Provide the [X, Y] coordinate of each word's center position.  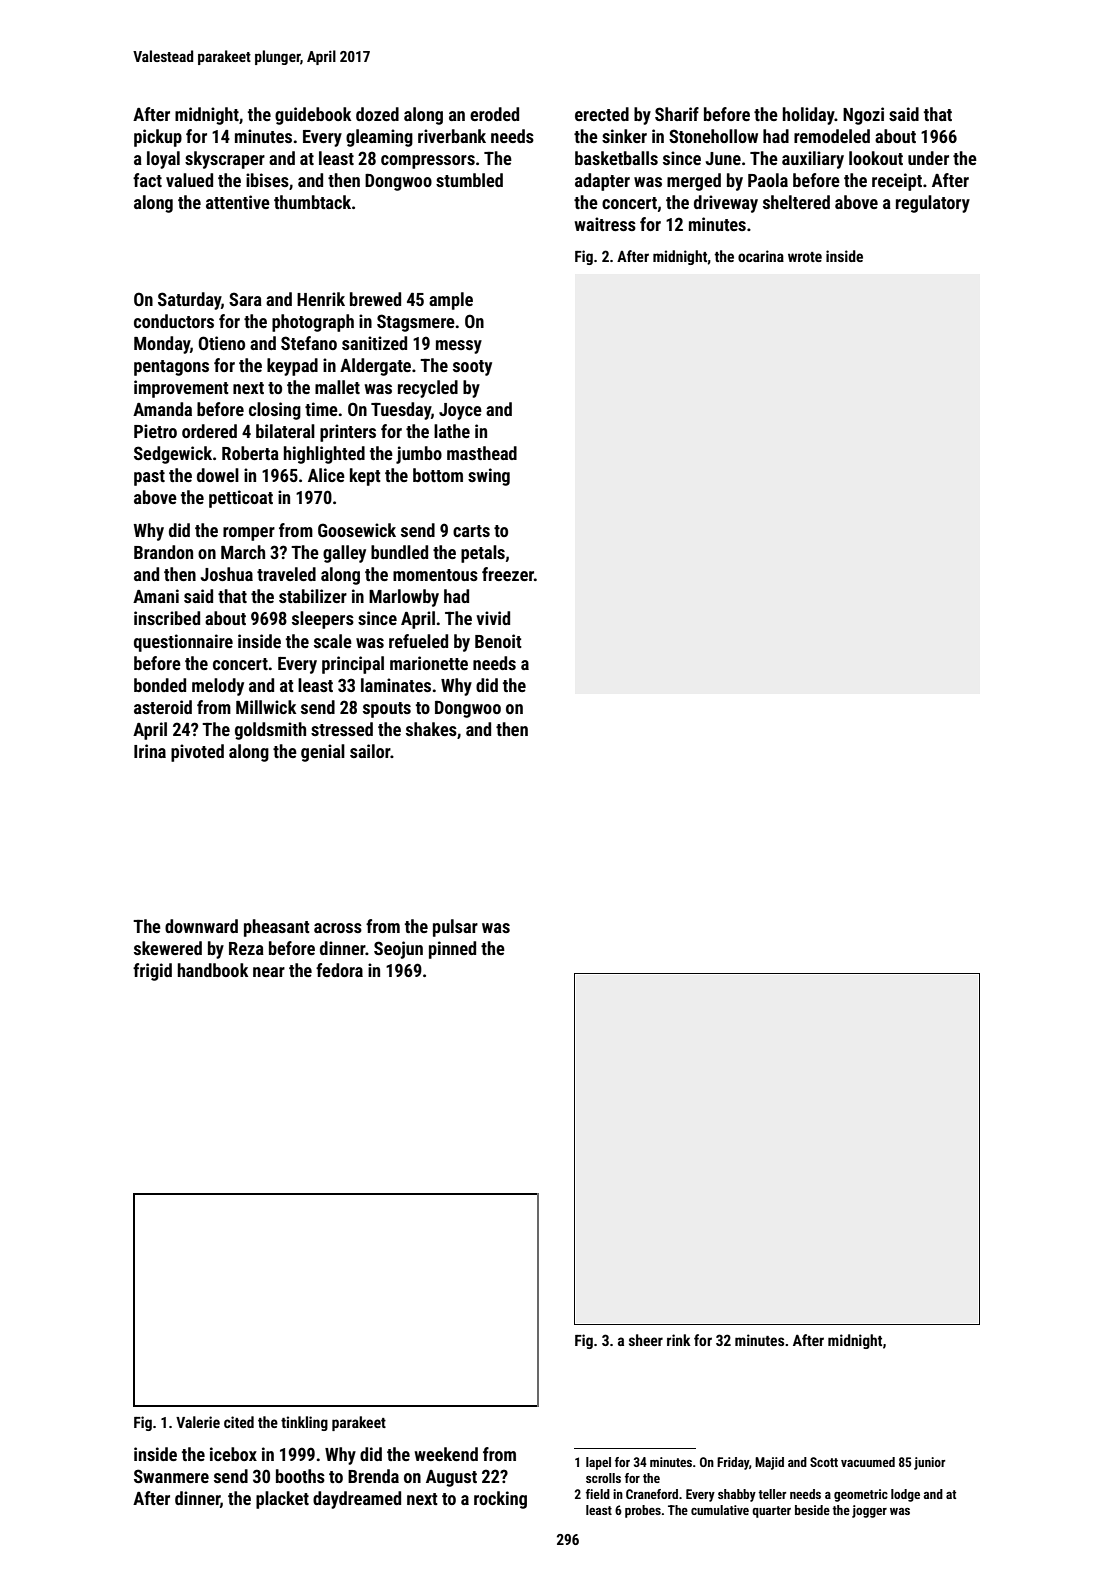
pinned [452, 950]
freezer [508, 574]
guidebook [313, 116]
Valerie [198, 1422]
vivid [493, 618]
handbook [213, 970]
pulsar [455, 928]
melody [218, 687]
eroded [494, 114]
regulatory [933, 204]
